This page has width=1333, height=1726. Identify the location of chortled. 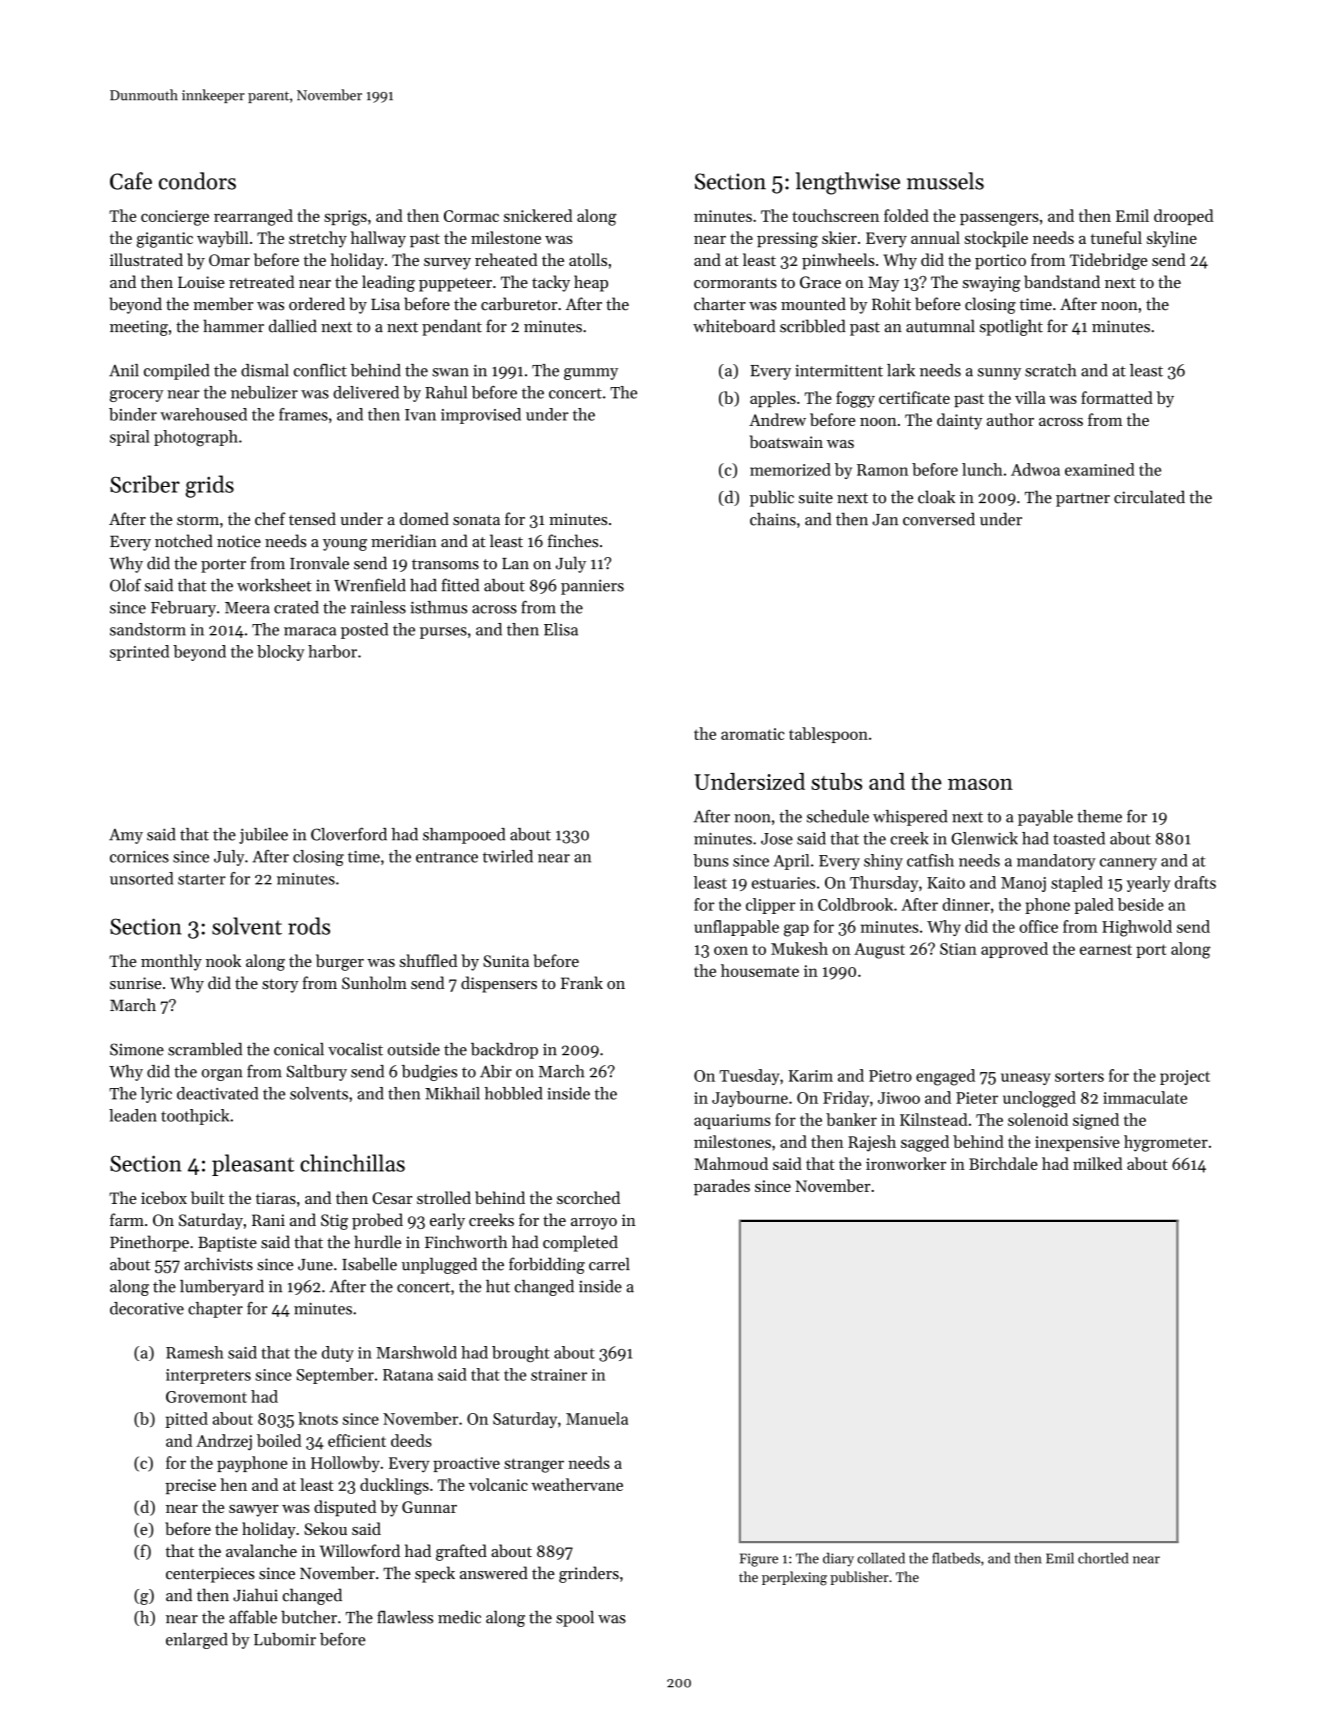
(1103, 1558).
